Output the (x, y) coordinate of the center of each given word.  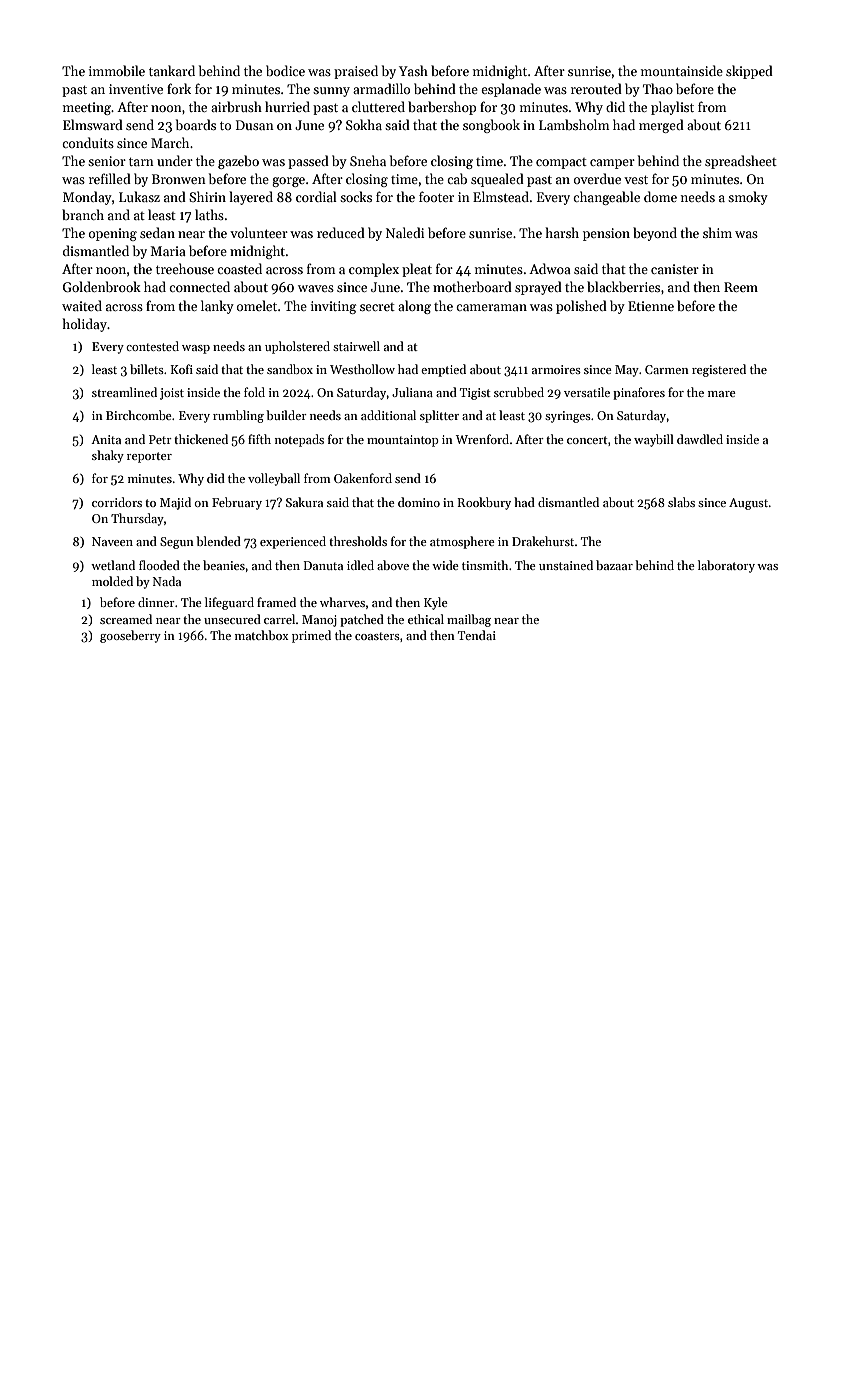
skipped (749, 72)
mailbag (469, 620)
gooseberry (130, 636)
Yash (413, 70)
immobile (117, 70)
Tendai (477, 635)
